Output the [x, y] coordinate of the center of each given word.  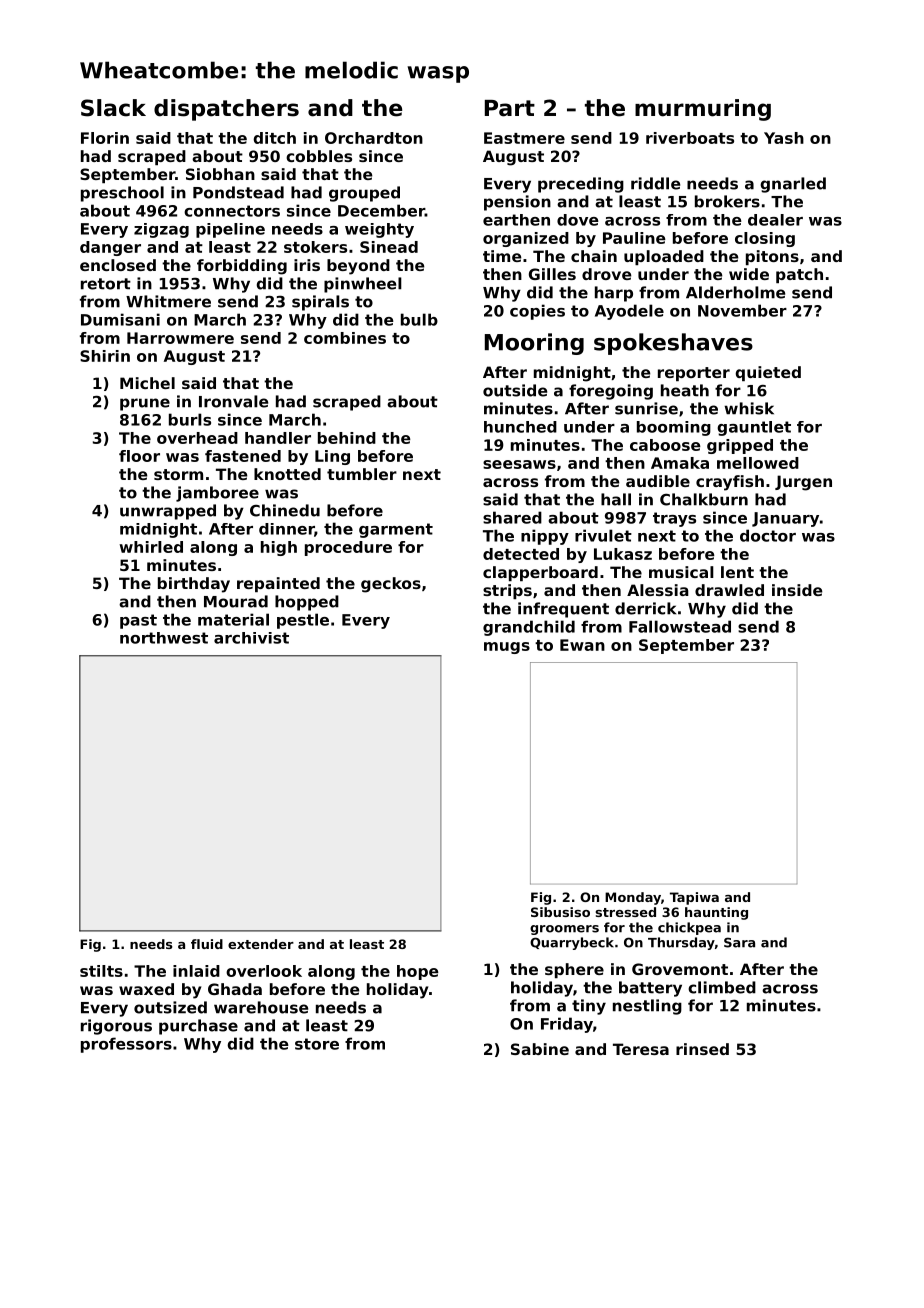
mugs [507, 648]
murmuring [703, 110]
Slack [113, 108]
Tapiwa [694, 898]
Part [510, 108]
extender [261, 944]
